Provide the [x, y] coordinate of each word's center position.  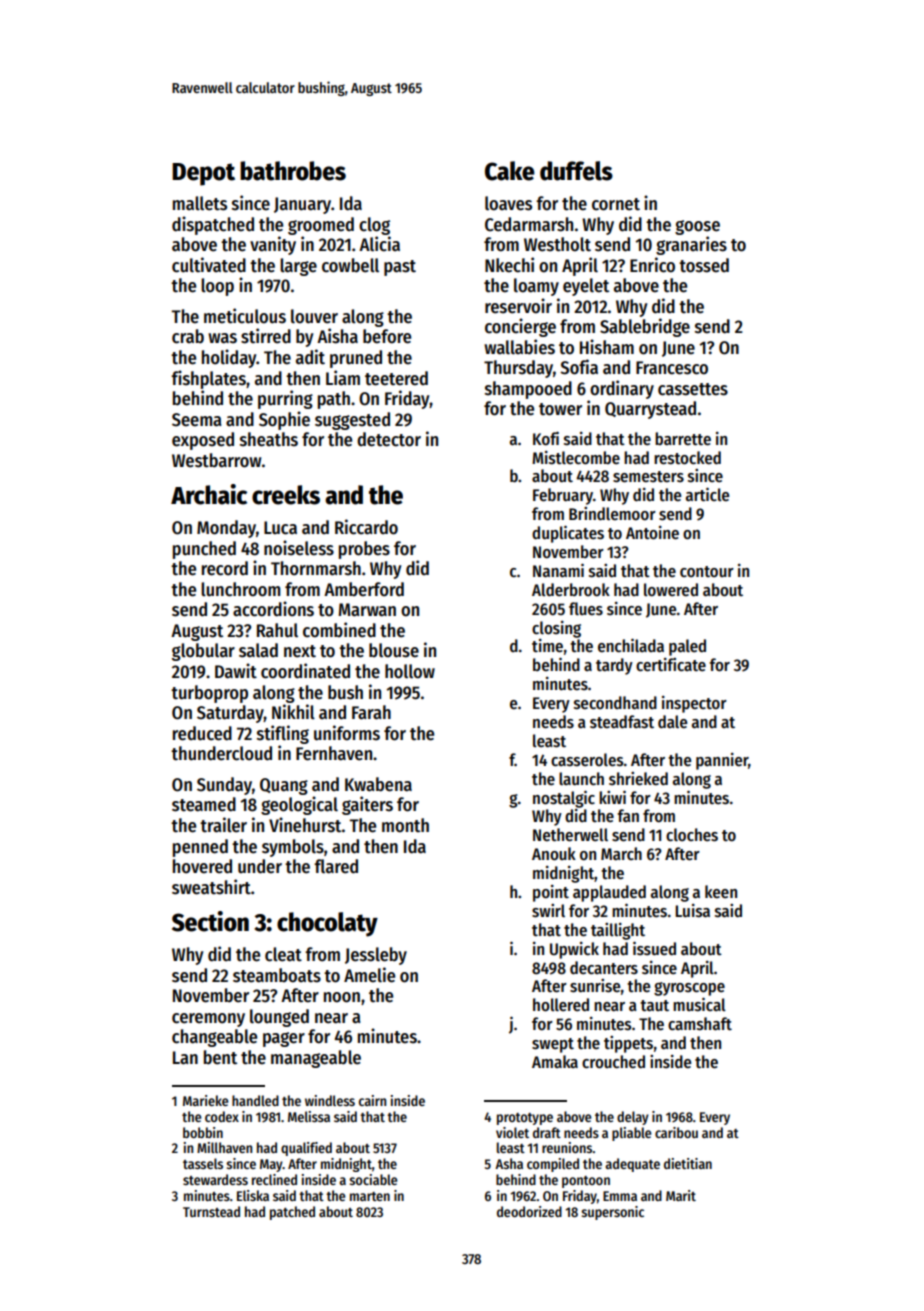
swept [553, 1045]
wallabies [519, 347]
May [271, 1165]
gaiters [367, 805]
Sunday [224, 786]
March [621, 853]
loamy [536, 287]
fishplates [208, 379]
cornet [616, 204]
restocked [687, 458]
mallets [200, 203]
